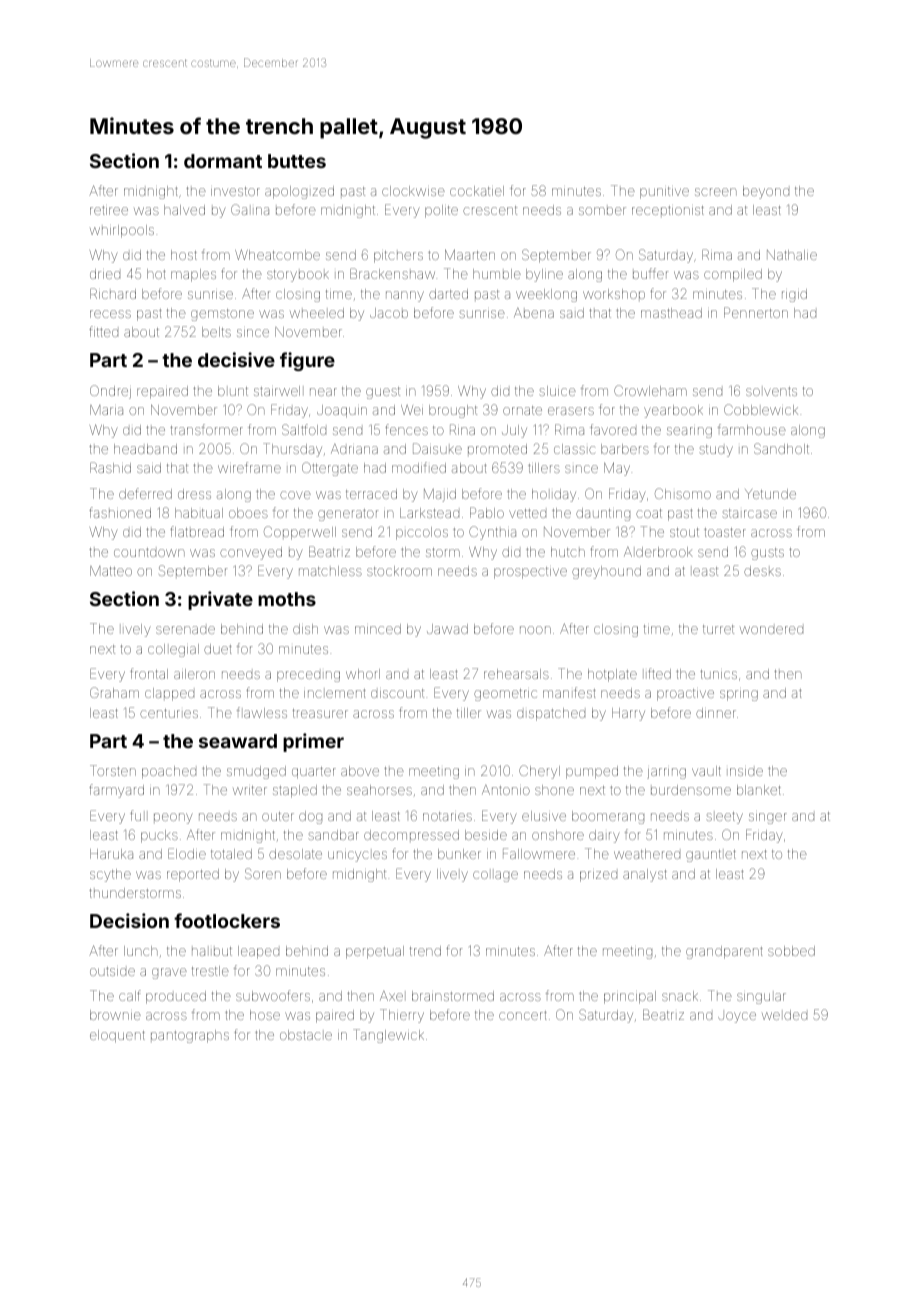 The height and width of the screenshot is (1308, 924). What do you see at coordinates (149, 673) in the screenshot?
I see `frontal` at bounding box center [149, 673].
